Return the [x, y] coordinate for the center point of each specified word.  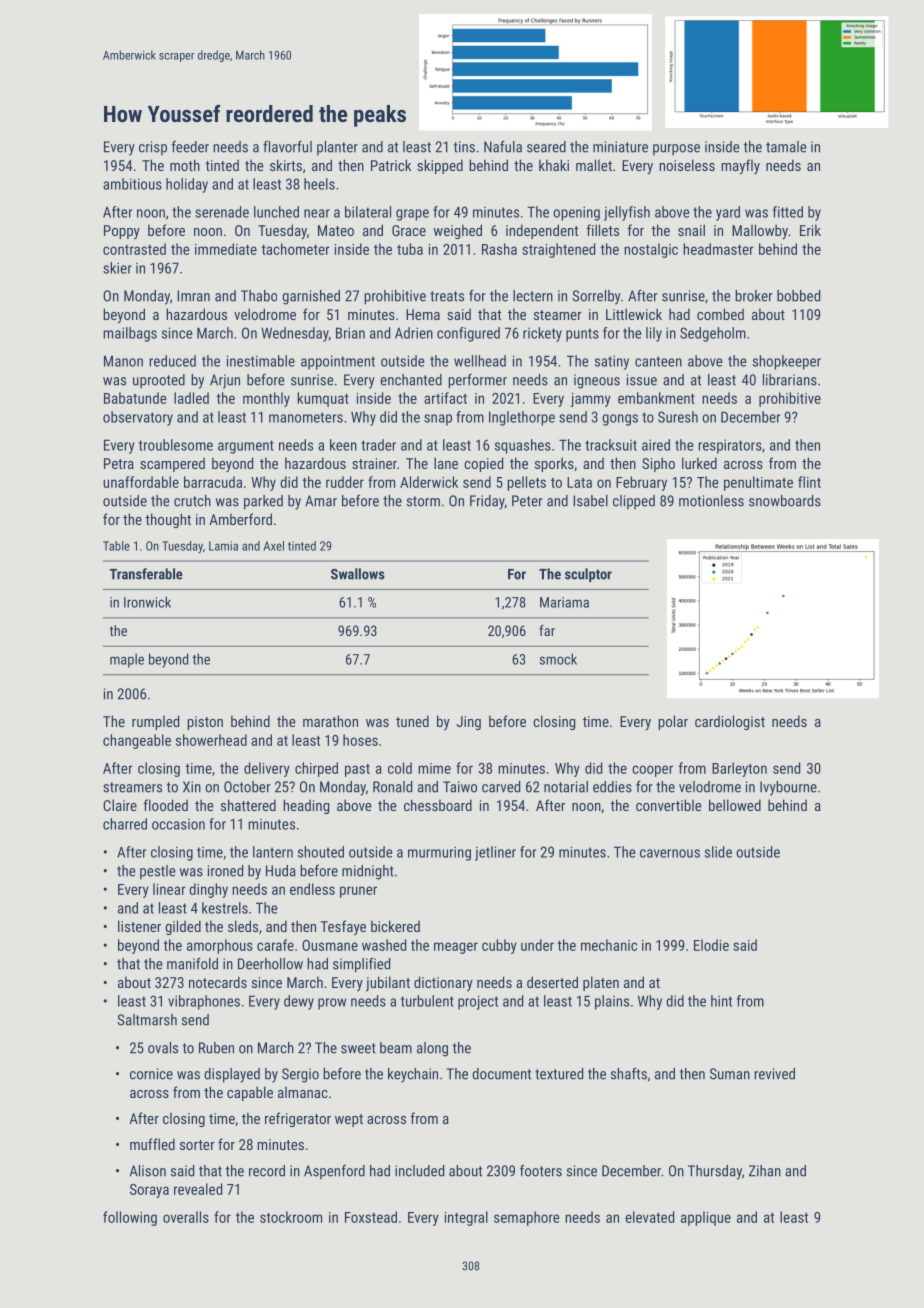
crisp [153, 148]
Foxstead [371, 1217]
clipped [634, 502]
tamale [786, 147]
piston [205, 723]
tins [464, 147]
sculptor [588, 575]
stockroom [291, 1217]
